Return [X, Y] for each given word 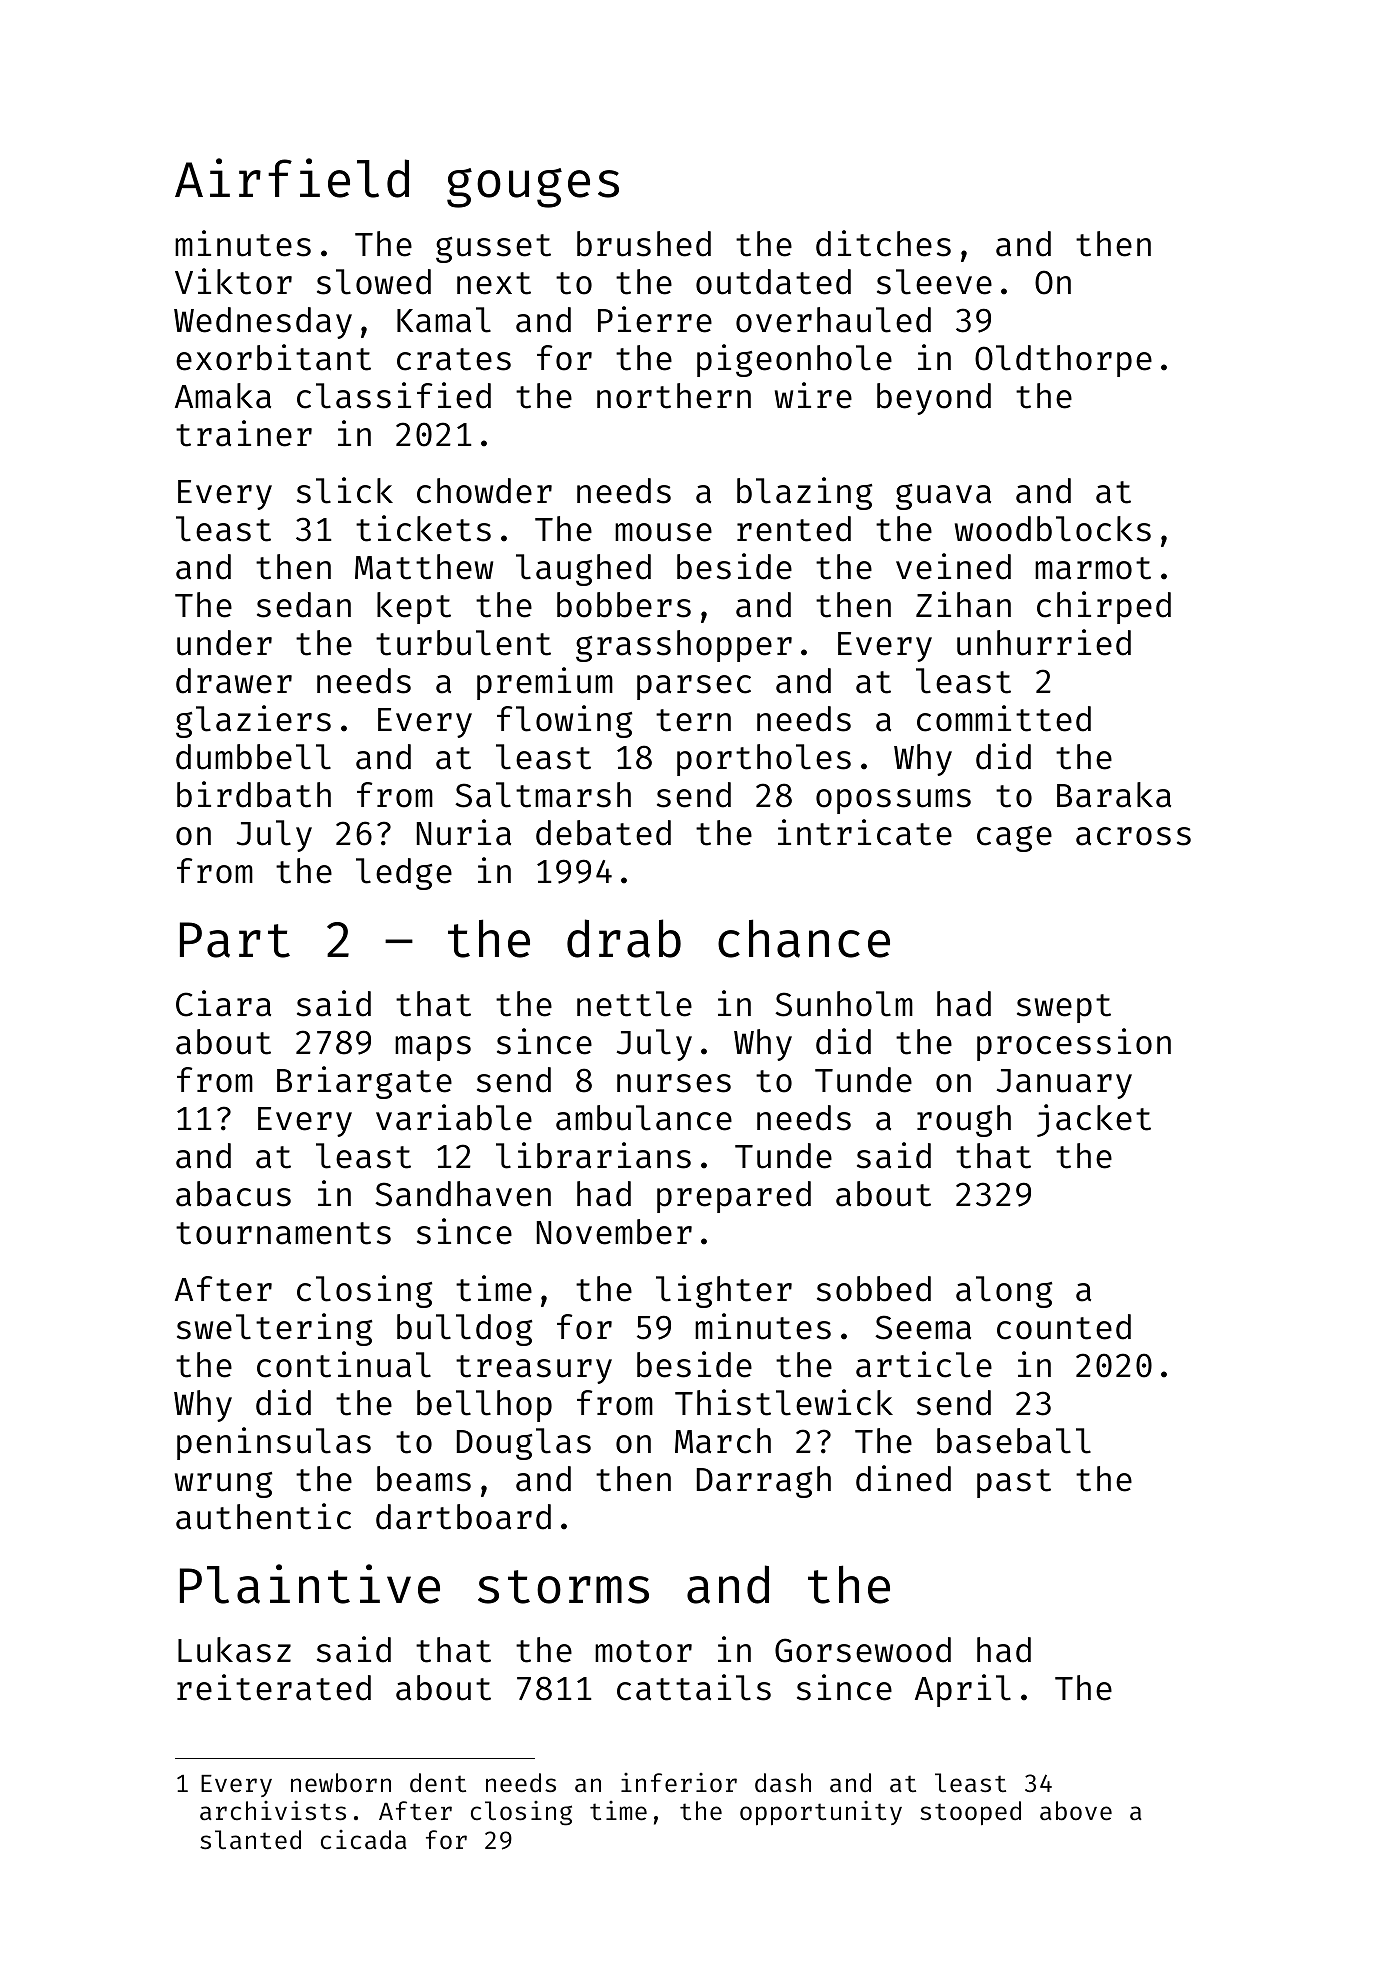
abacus [233, 1194]
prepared [734, 1197]
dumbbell [253, 757]
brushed [644, 244]
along [1004, 1292]
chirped [1104, 607]
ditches [883, 243]
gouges [533, 188]
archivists [273, 1811]
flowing [564, 721]
